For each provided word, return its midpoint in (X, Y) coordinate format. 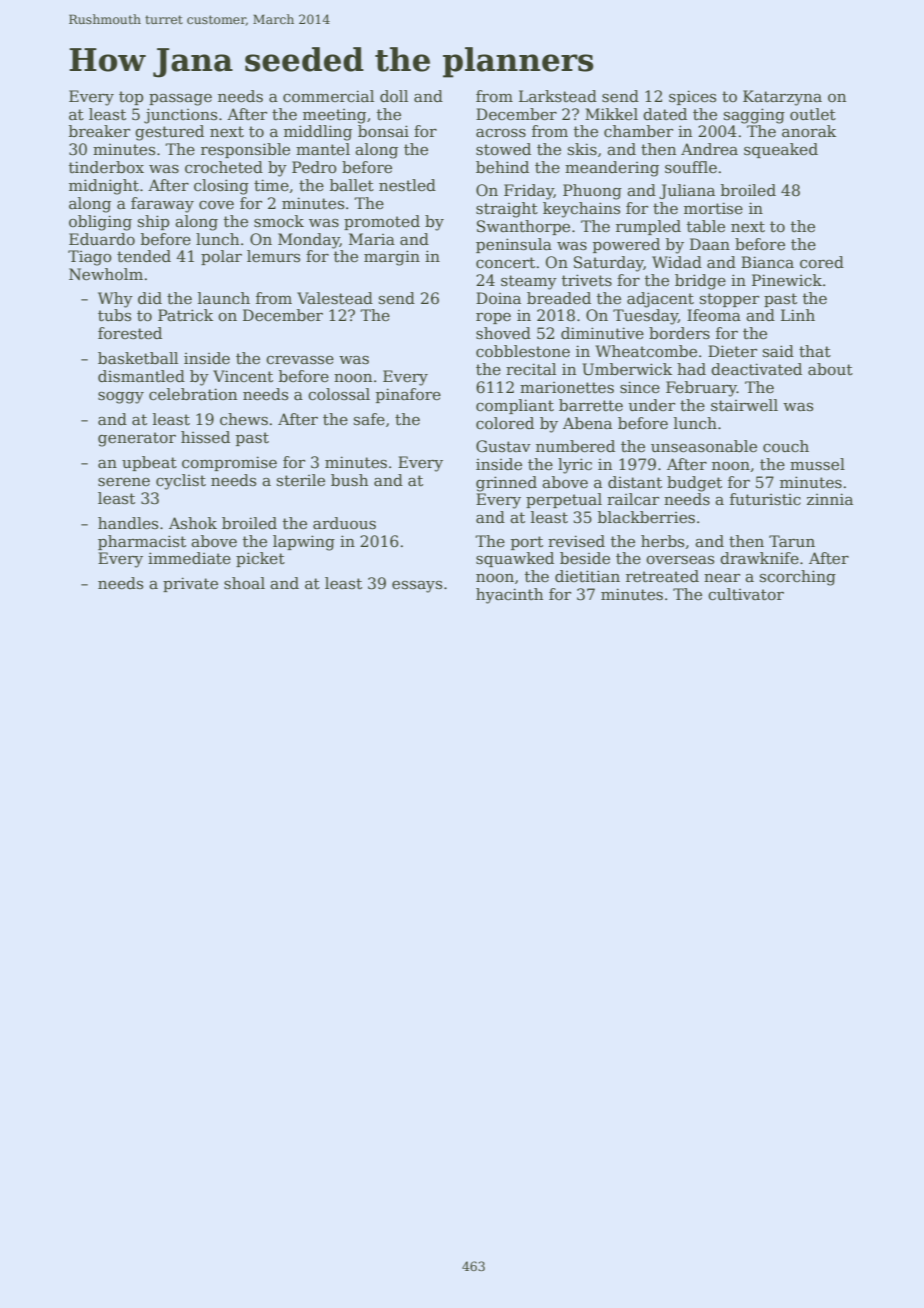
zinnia (830, 499)
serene (124, 482)
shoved (503, 333)
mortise (713, 208)
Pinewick (787, 280)
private (190, 584)
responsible (245, 150)
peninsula (514, 245)
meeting (334, 116)
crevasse (300, 360)
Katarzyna (782, 98)
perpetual (564, 500)
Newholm (106, 274)
